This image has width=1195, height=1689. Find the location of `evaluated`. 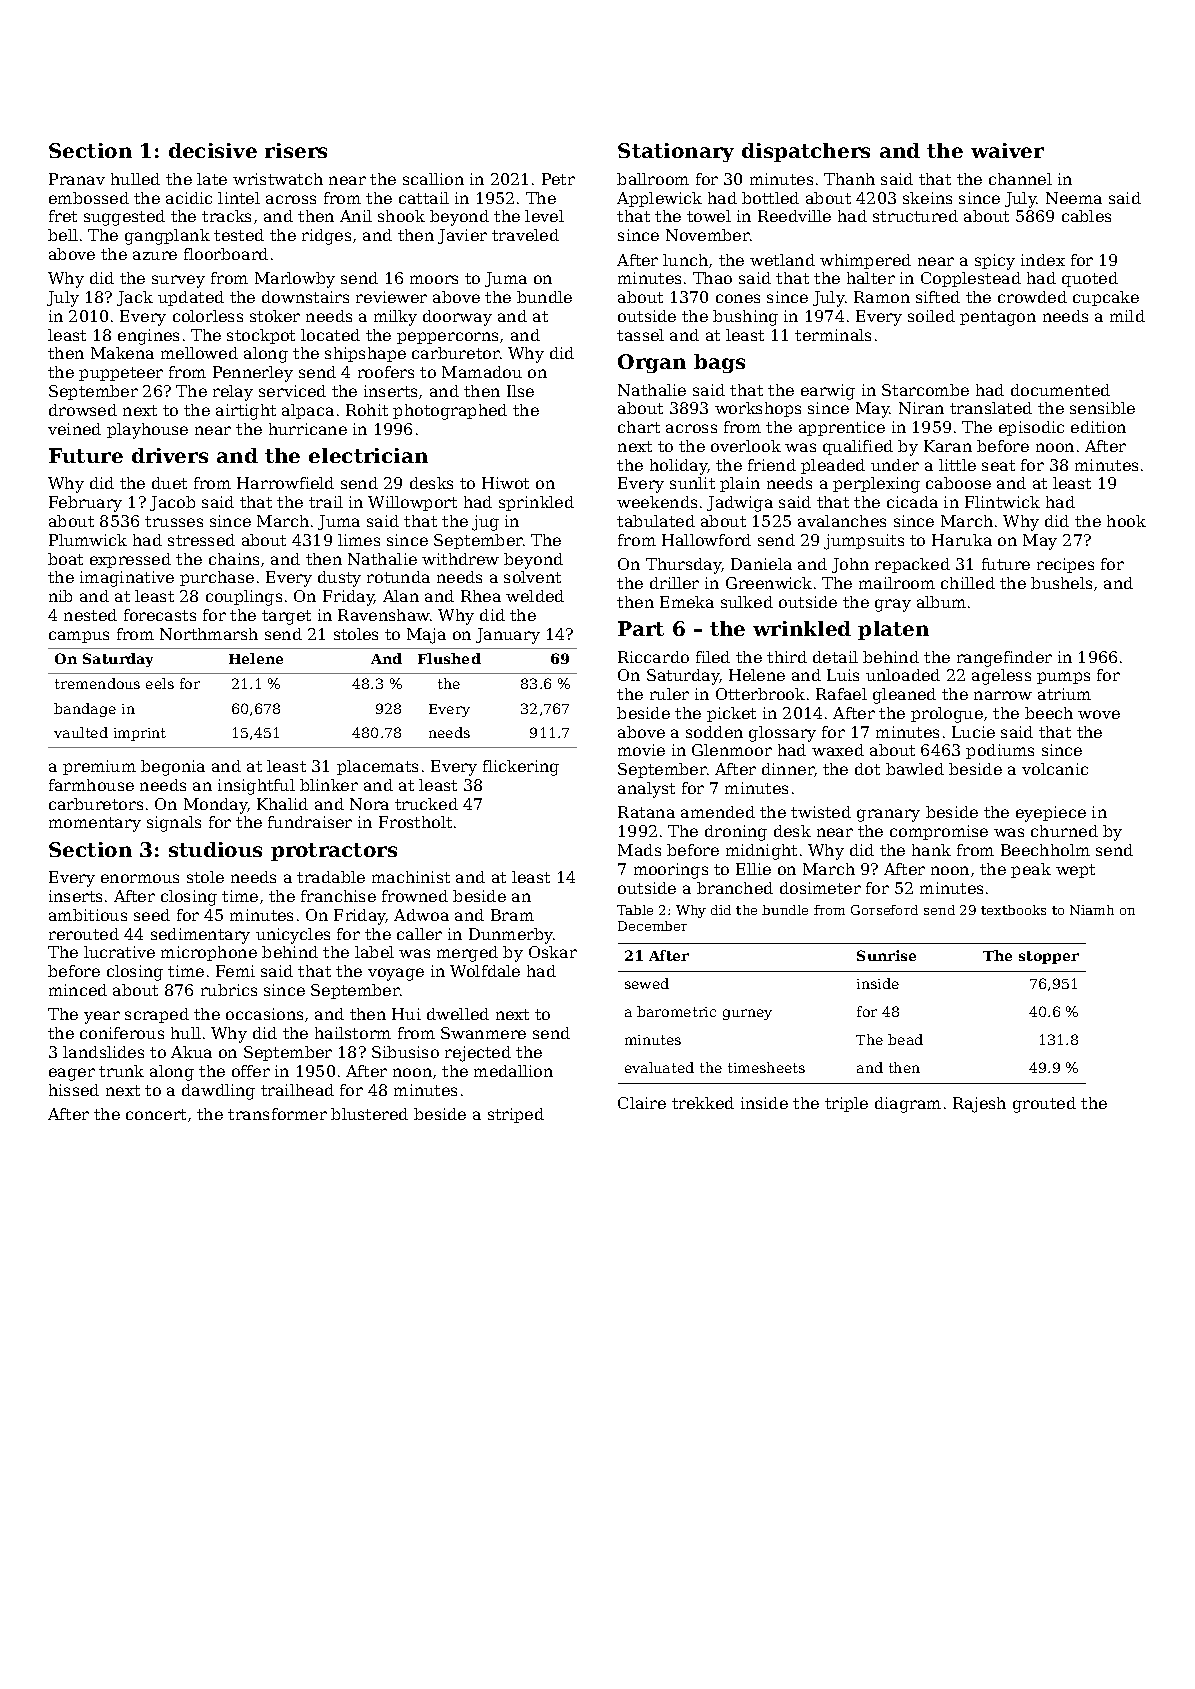

evaluated is located at coordinates (659, 1067).
